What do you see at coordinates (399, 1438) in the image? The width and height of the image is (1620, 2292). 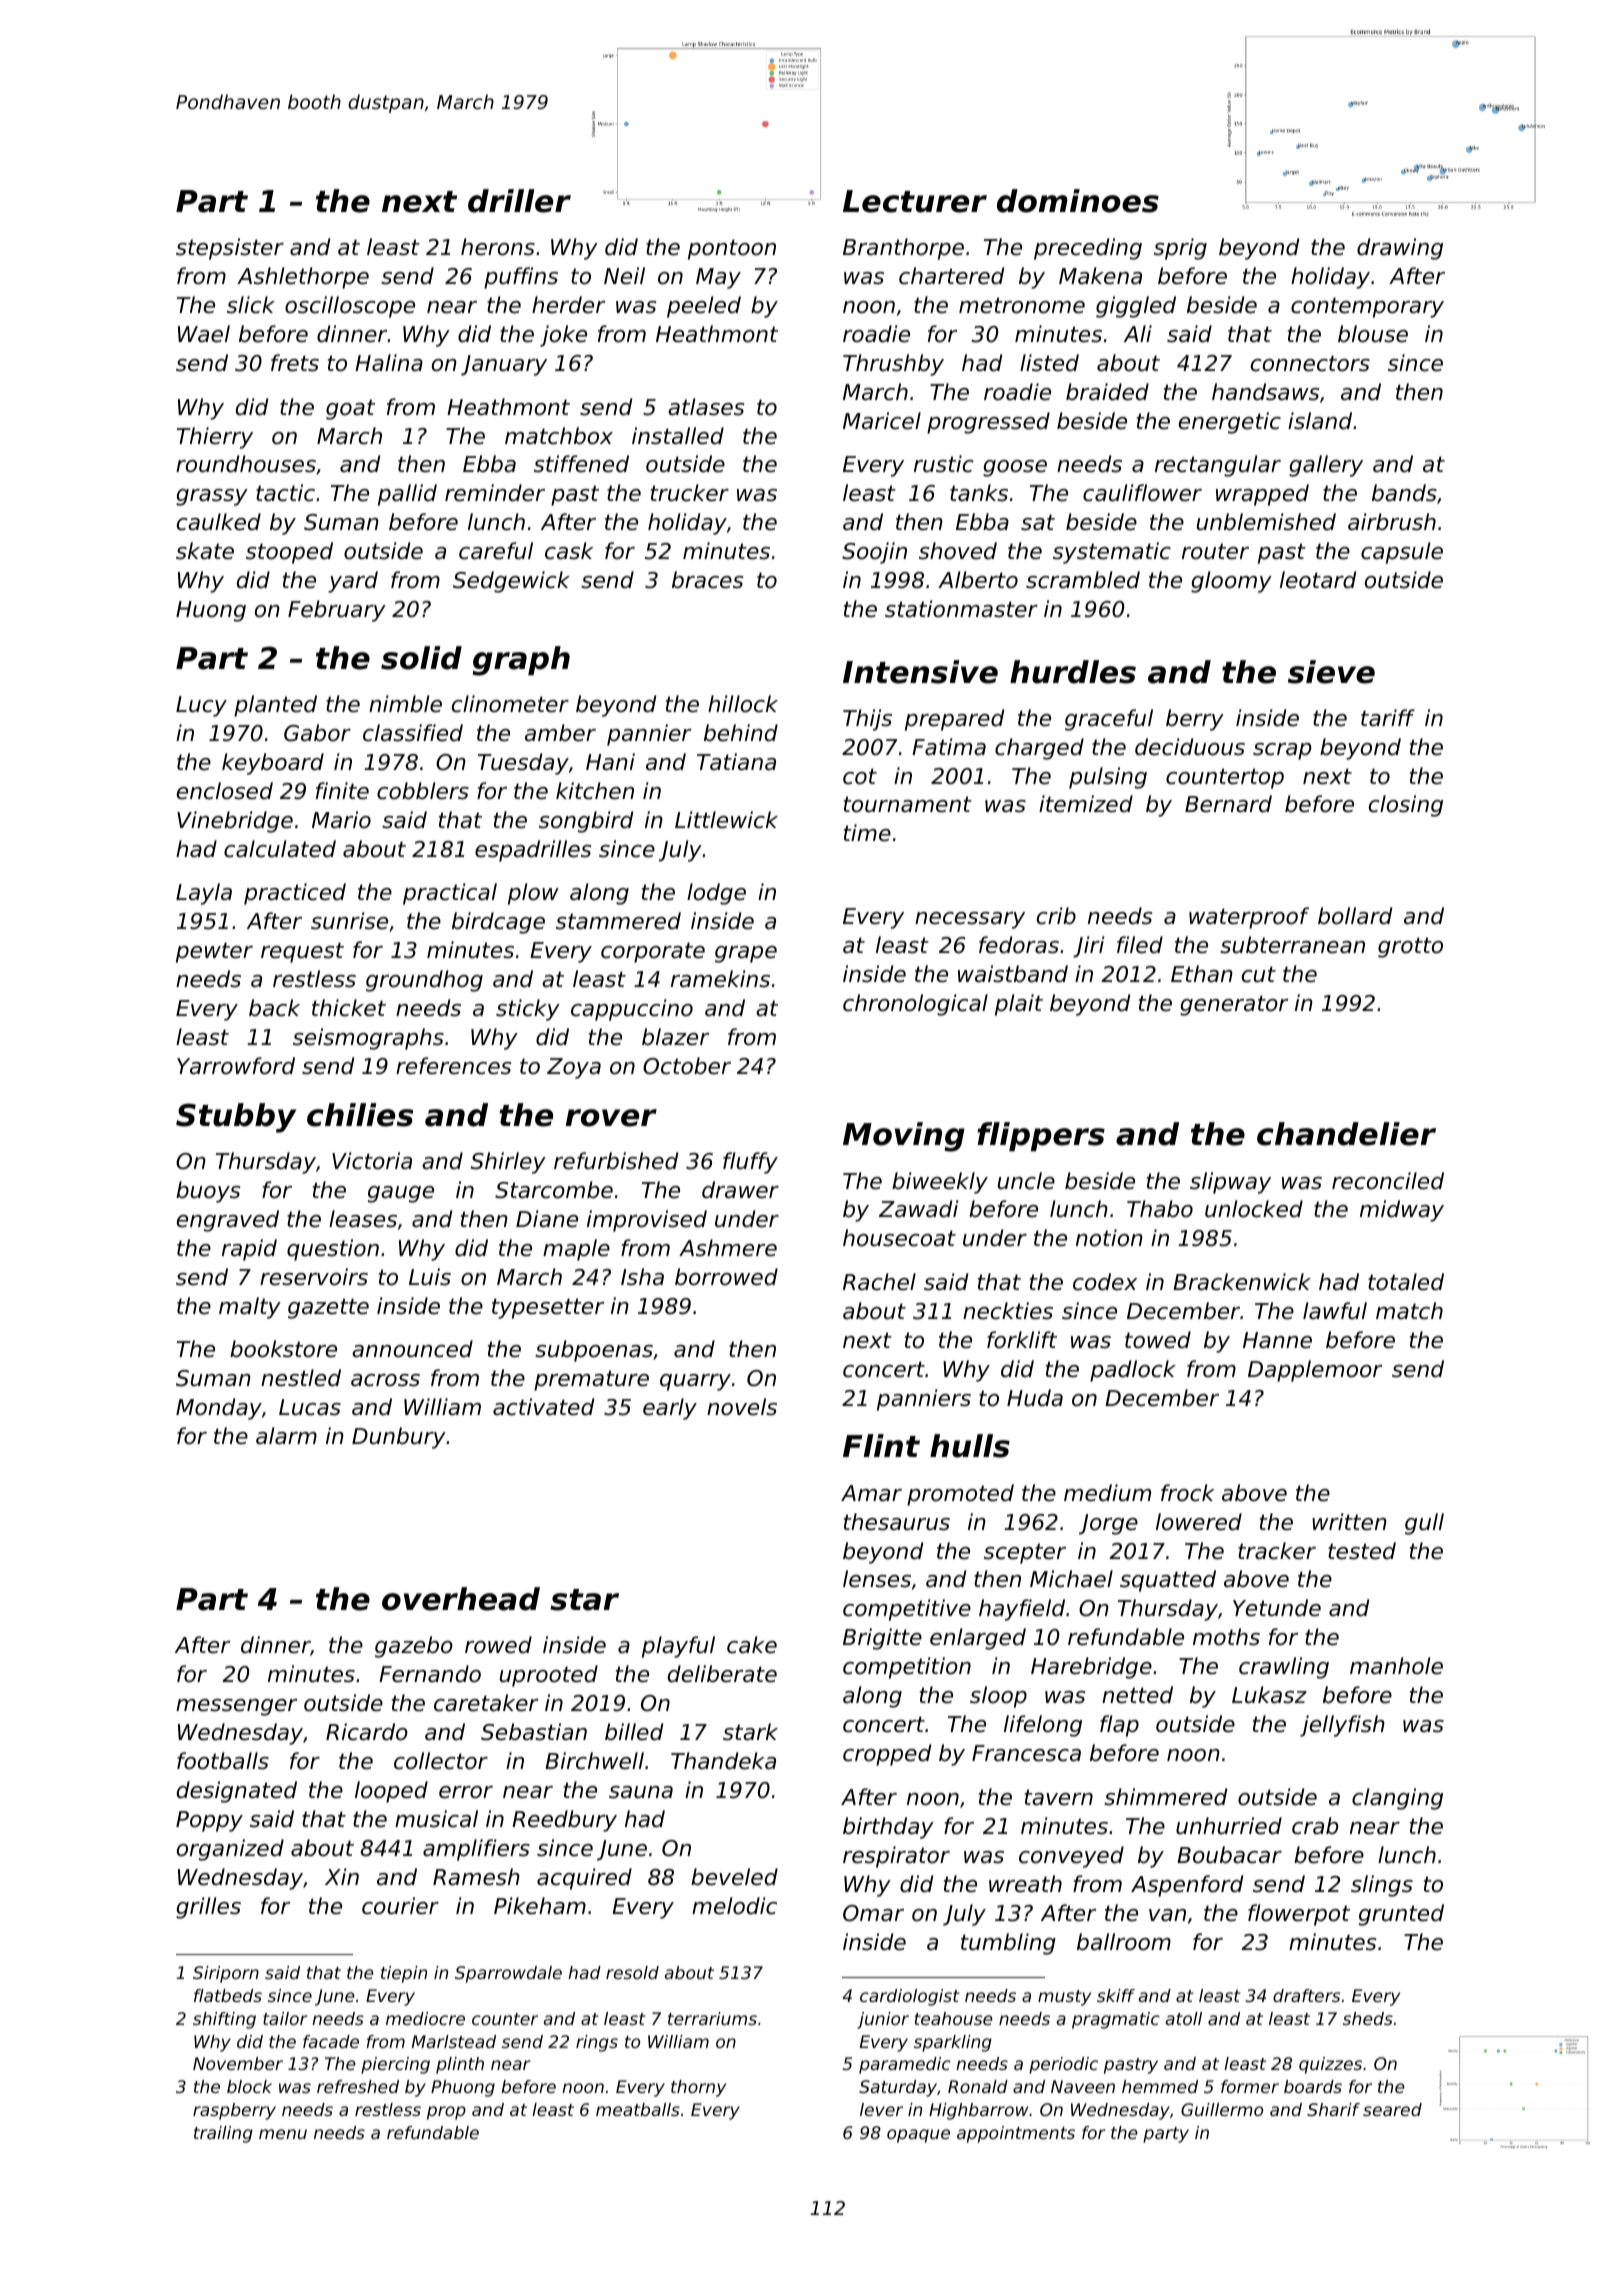 I see `Dunbury` at bounding box center [399, 1438].
